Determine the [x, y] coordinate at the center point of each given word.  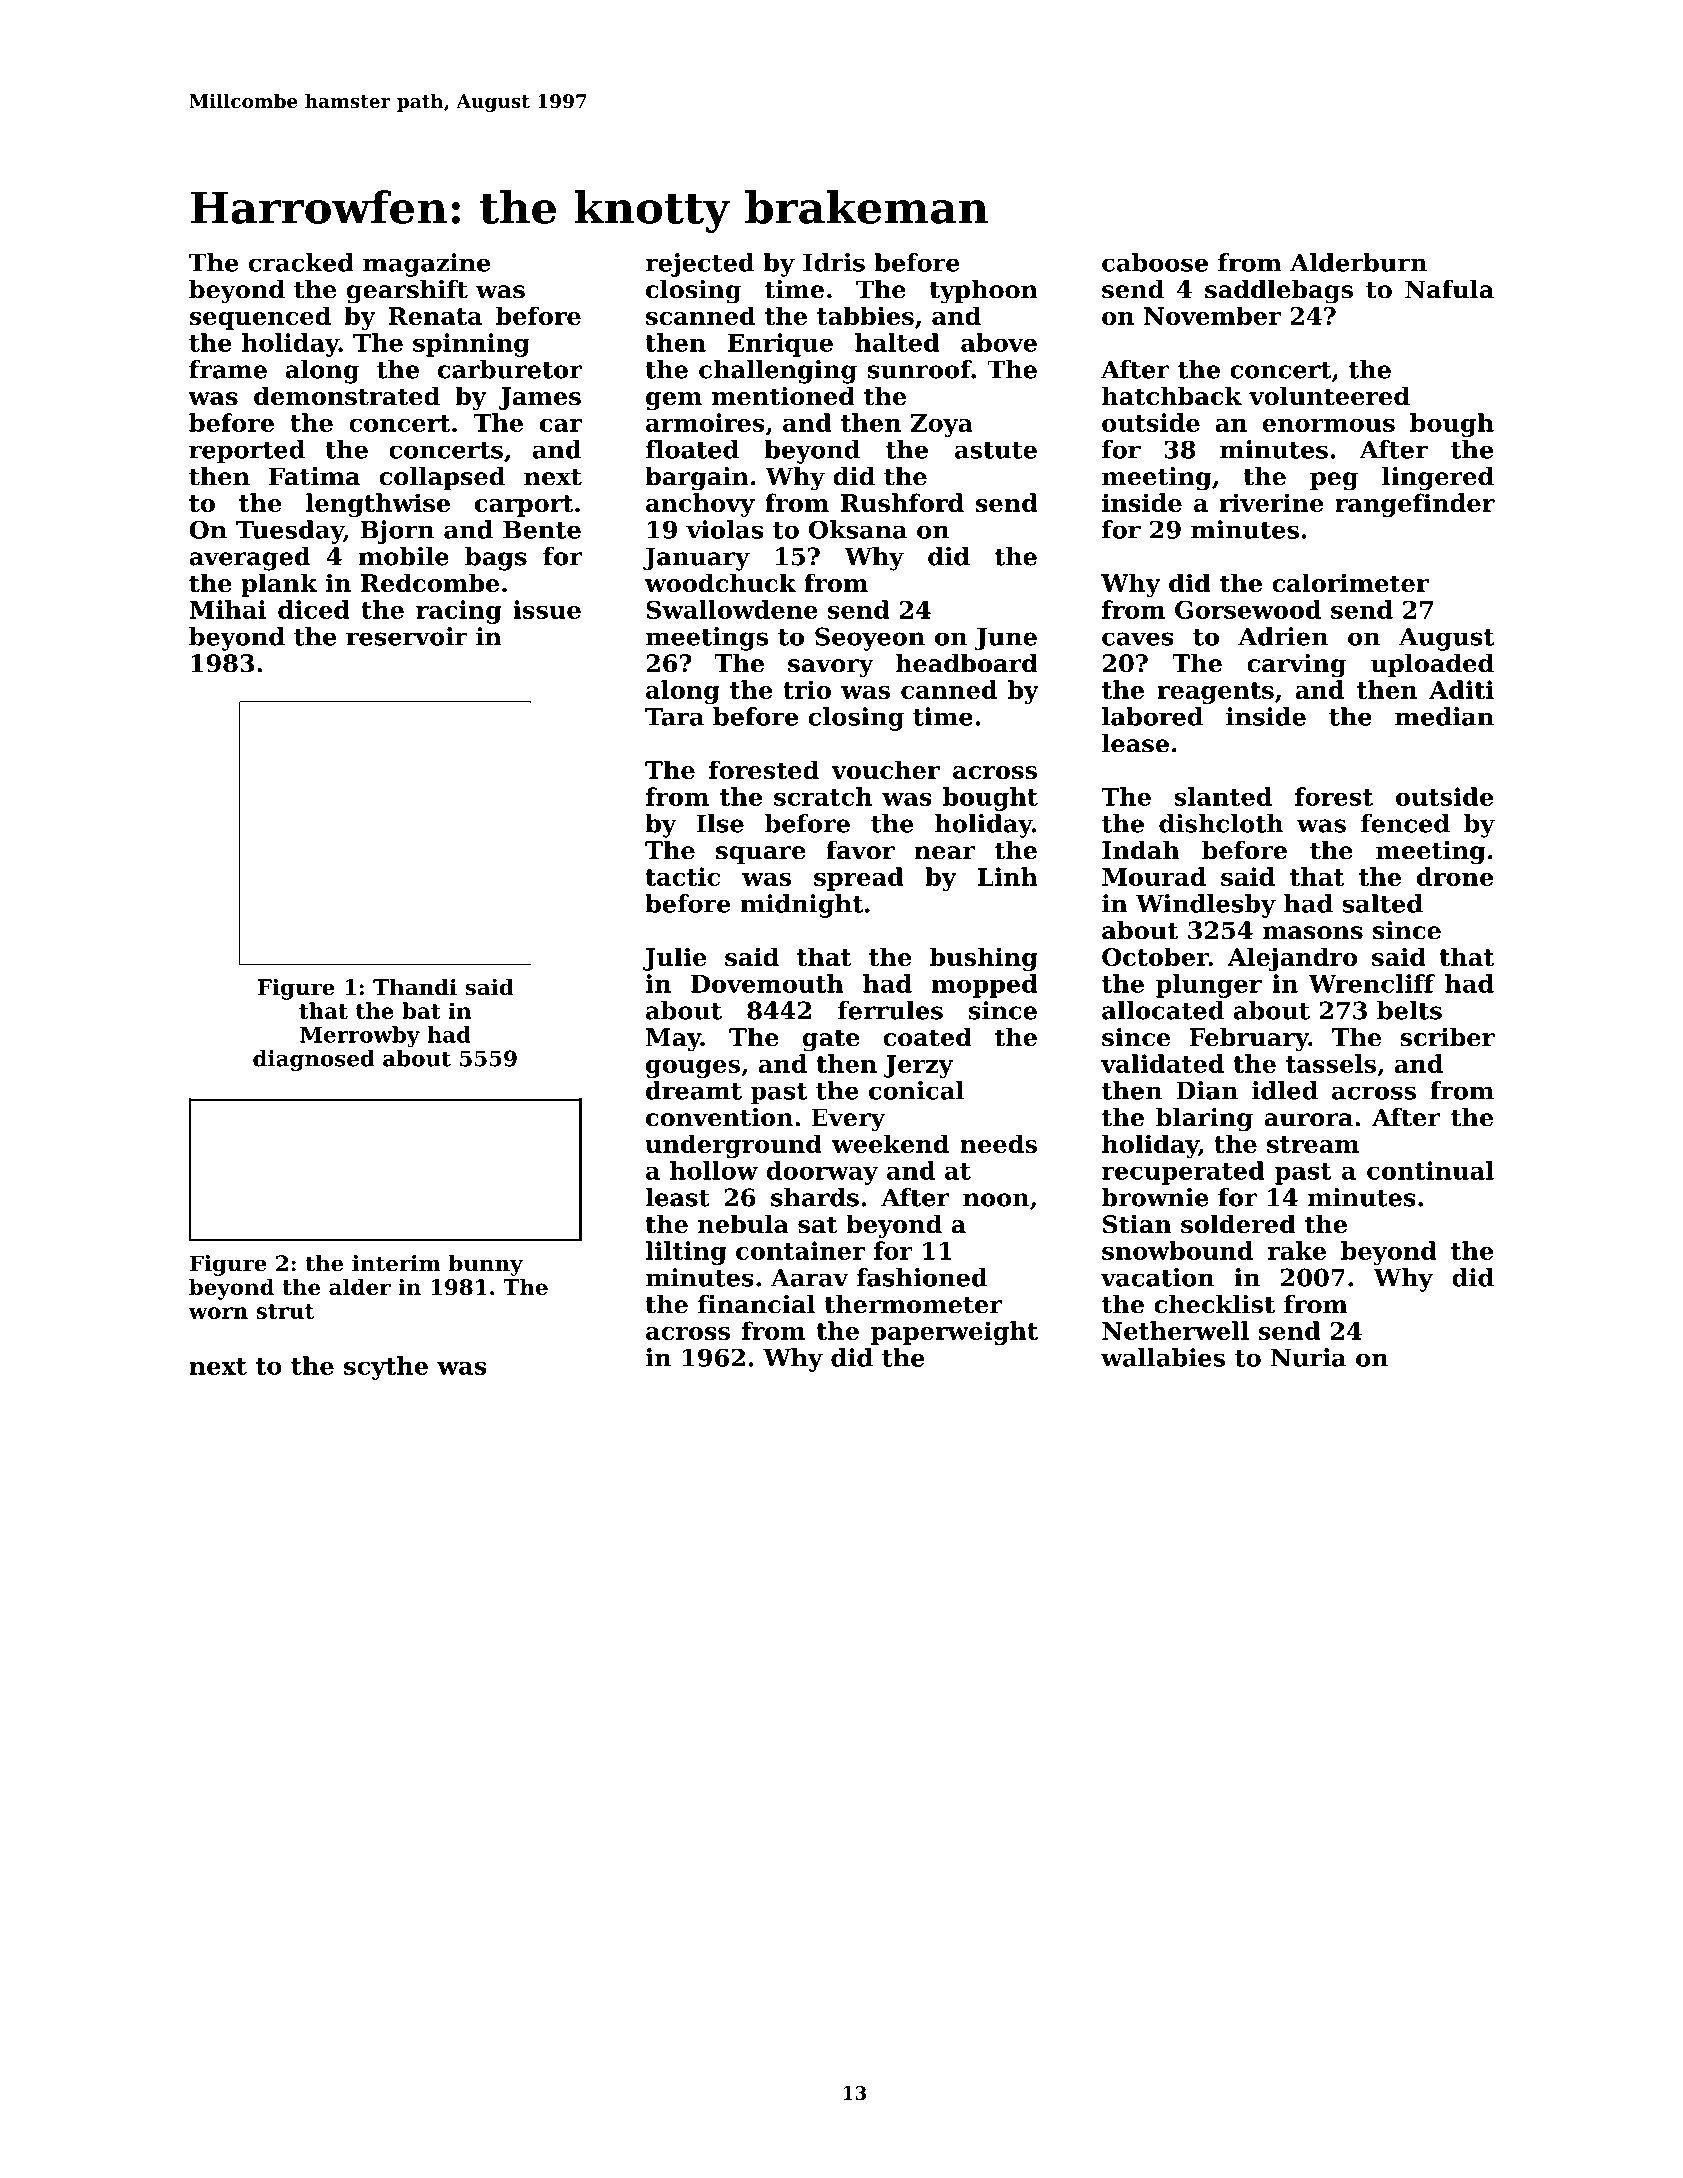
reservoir [407, 636]
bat [421, 1010]
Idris [834, 262]
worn [218, 1313]
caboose [1155, 262]
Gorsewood [1248, 609]
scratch [823, 796]
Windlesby [1206, 906]
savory [831, 668]
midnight [801, 906]
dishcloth [1221, 823]
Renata [435, 316]
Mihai [227, 609]
